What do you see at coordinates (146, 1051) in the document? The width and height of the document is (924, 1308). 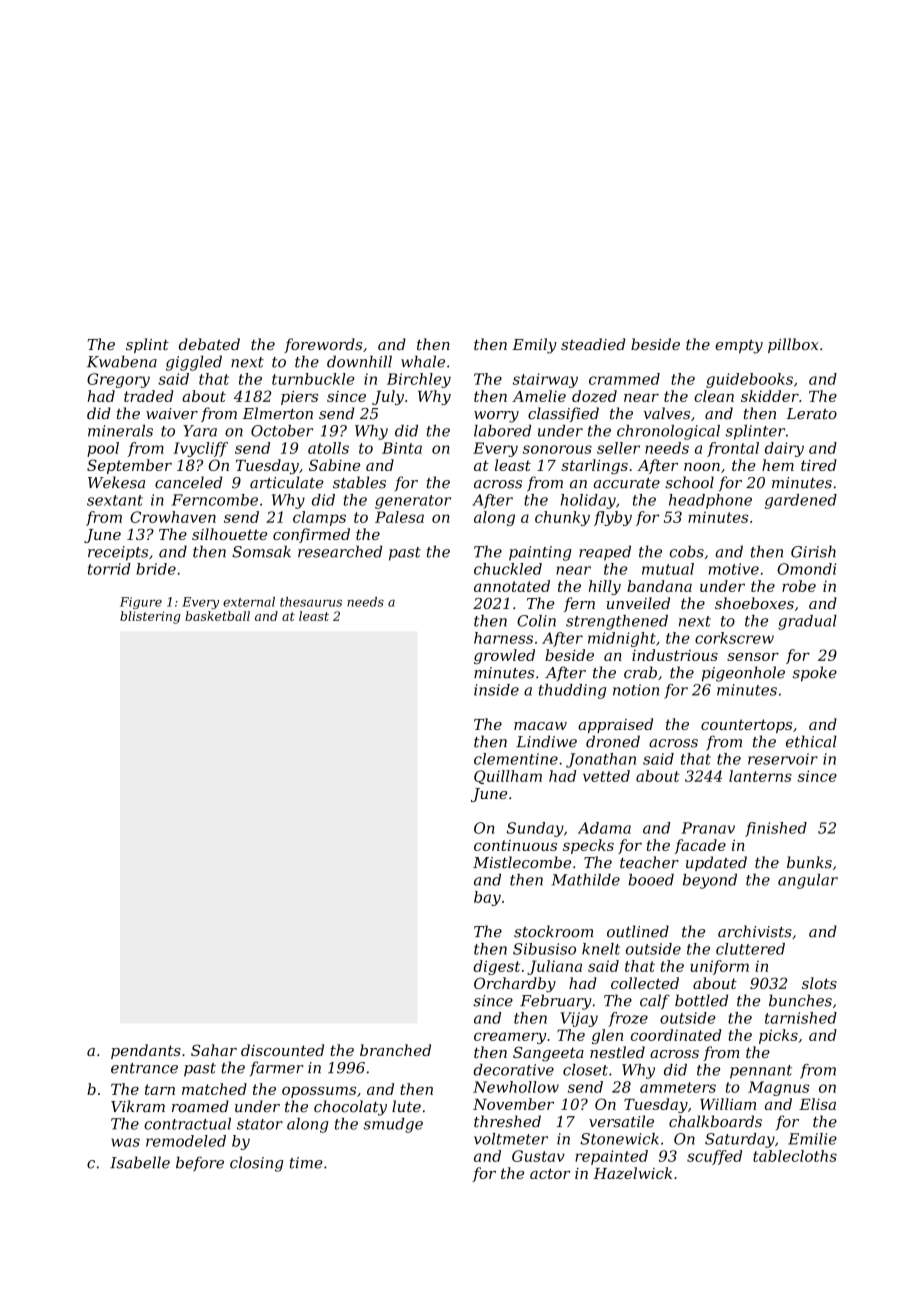 I see `pendants` at bounding box center [146, 1051].
